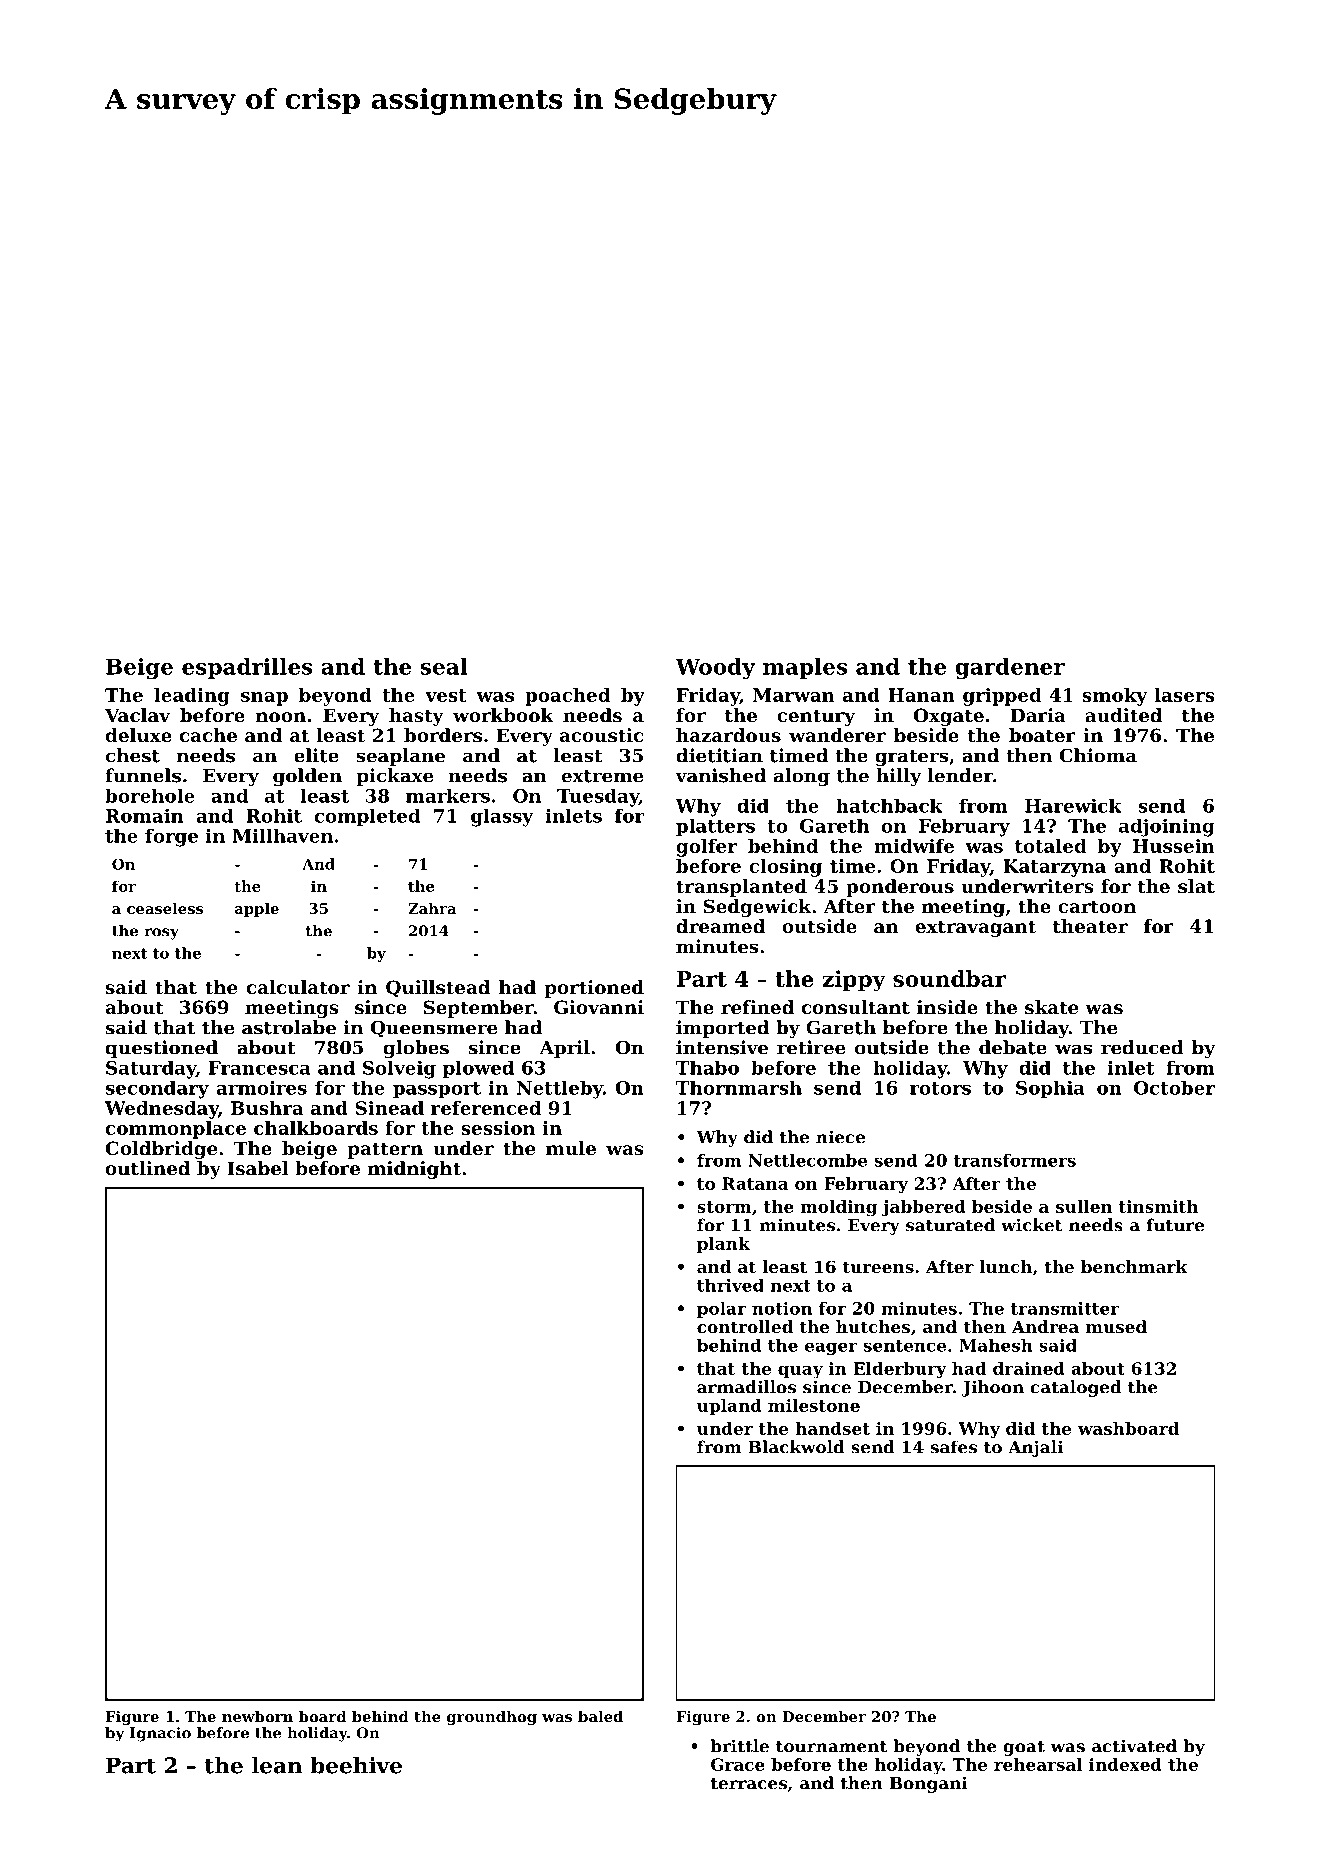 This screenshot has height=1866, width=1320. I want to click on Daria, so click(1038, 715).
